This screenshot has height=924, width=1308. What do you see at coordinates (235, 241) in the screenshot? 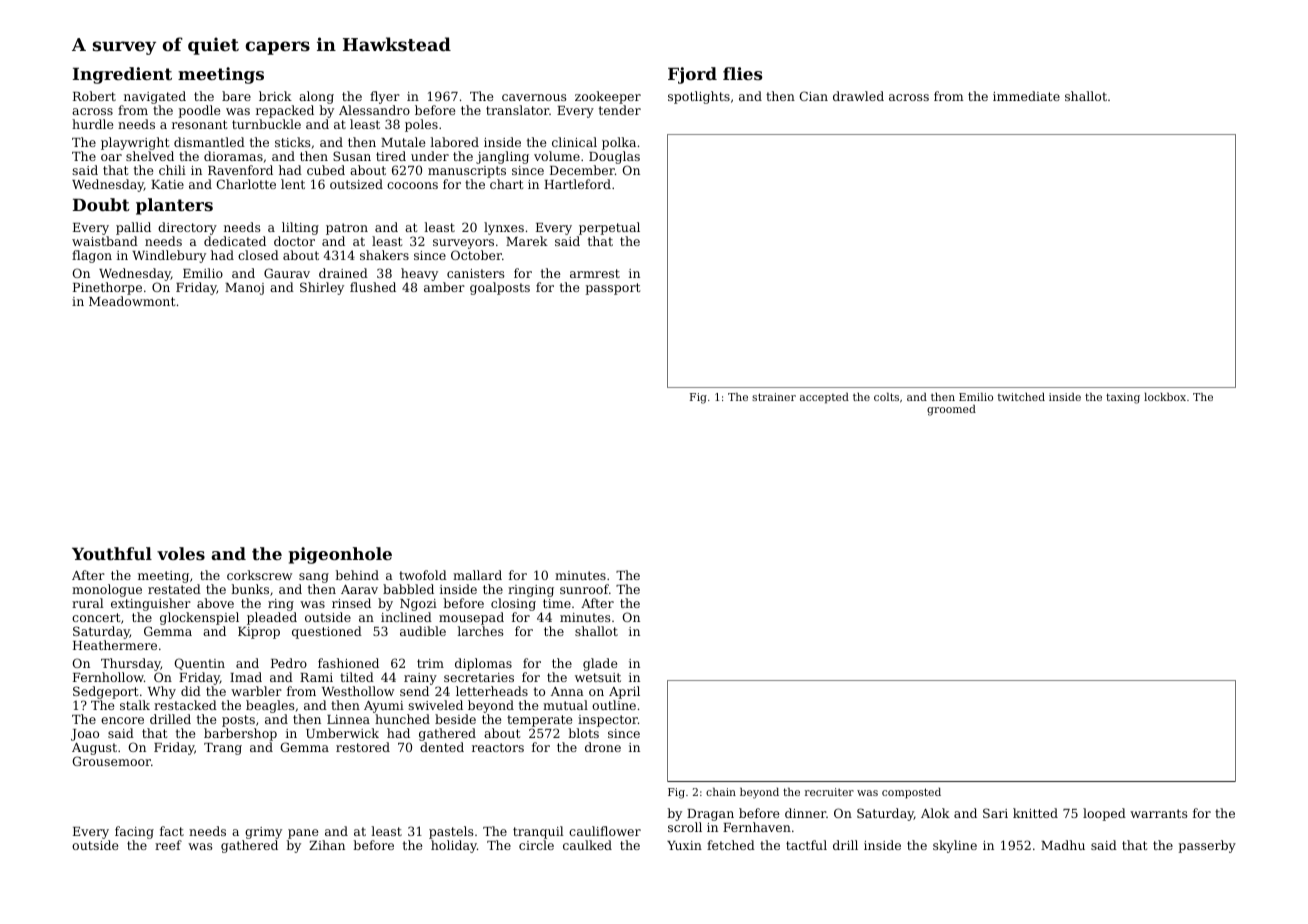
I see `dedicated` at bounding box center [235, 241].
